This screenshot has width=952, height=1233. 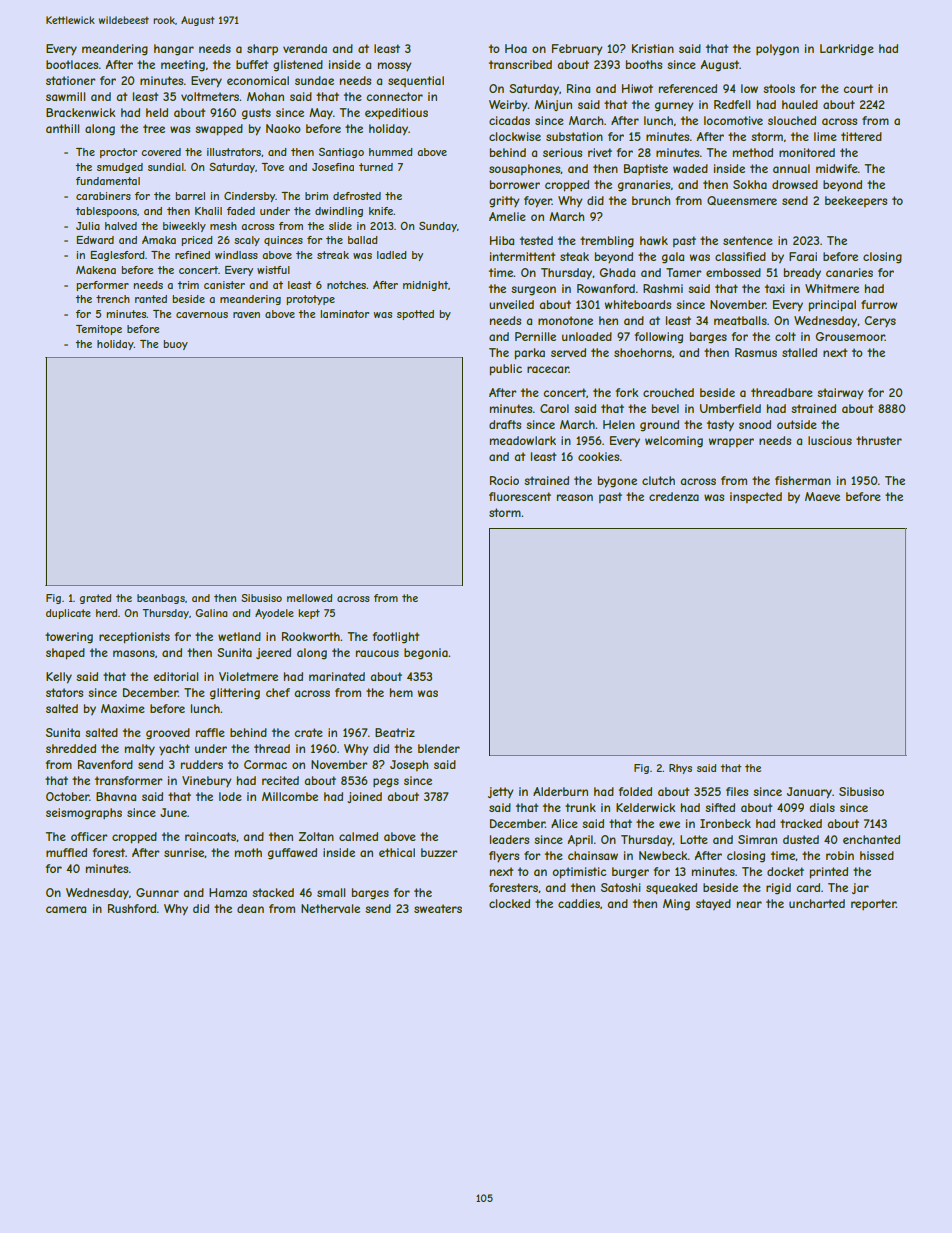 I want to click on Rhys, so click(x=680, y=769).
